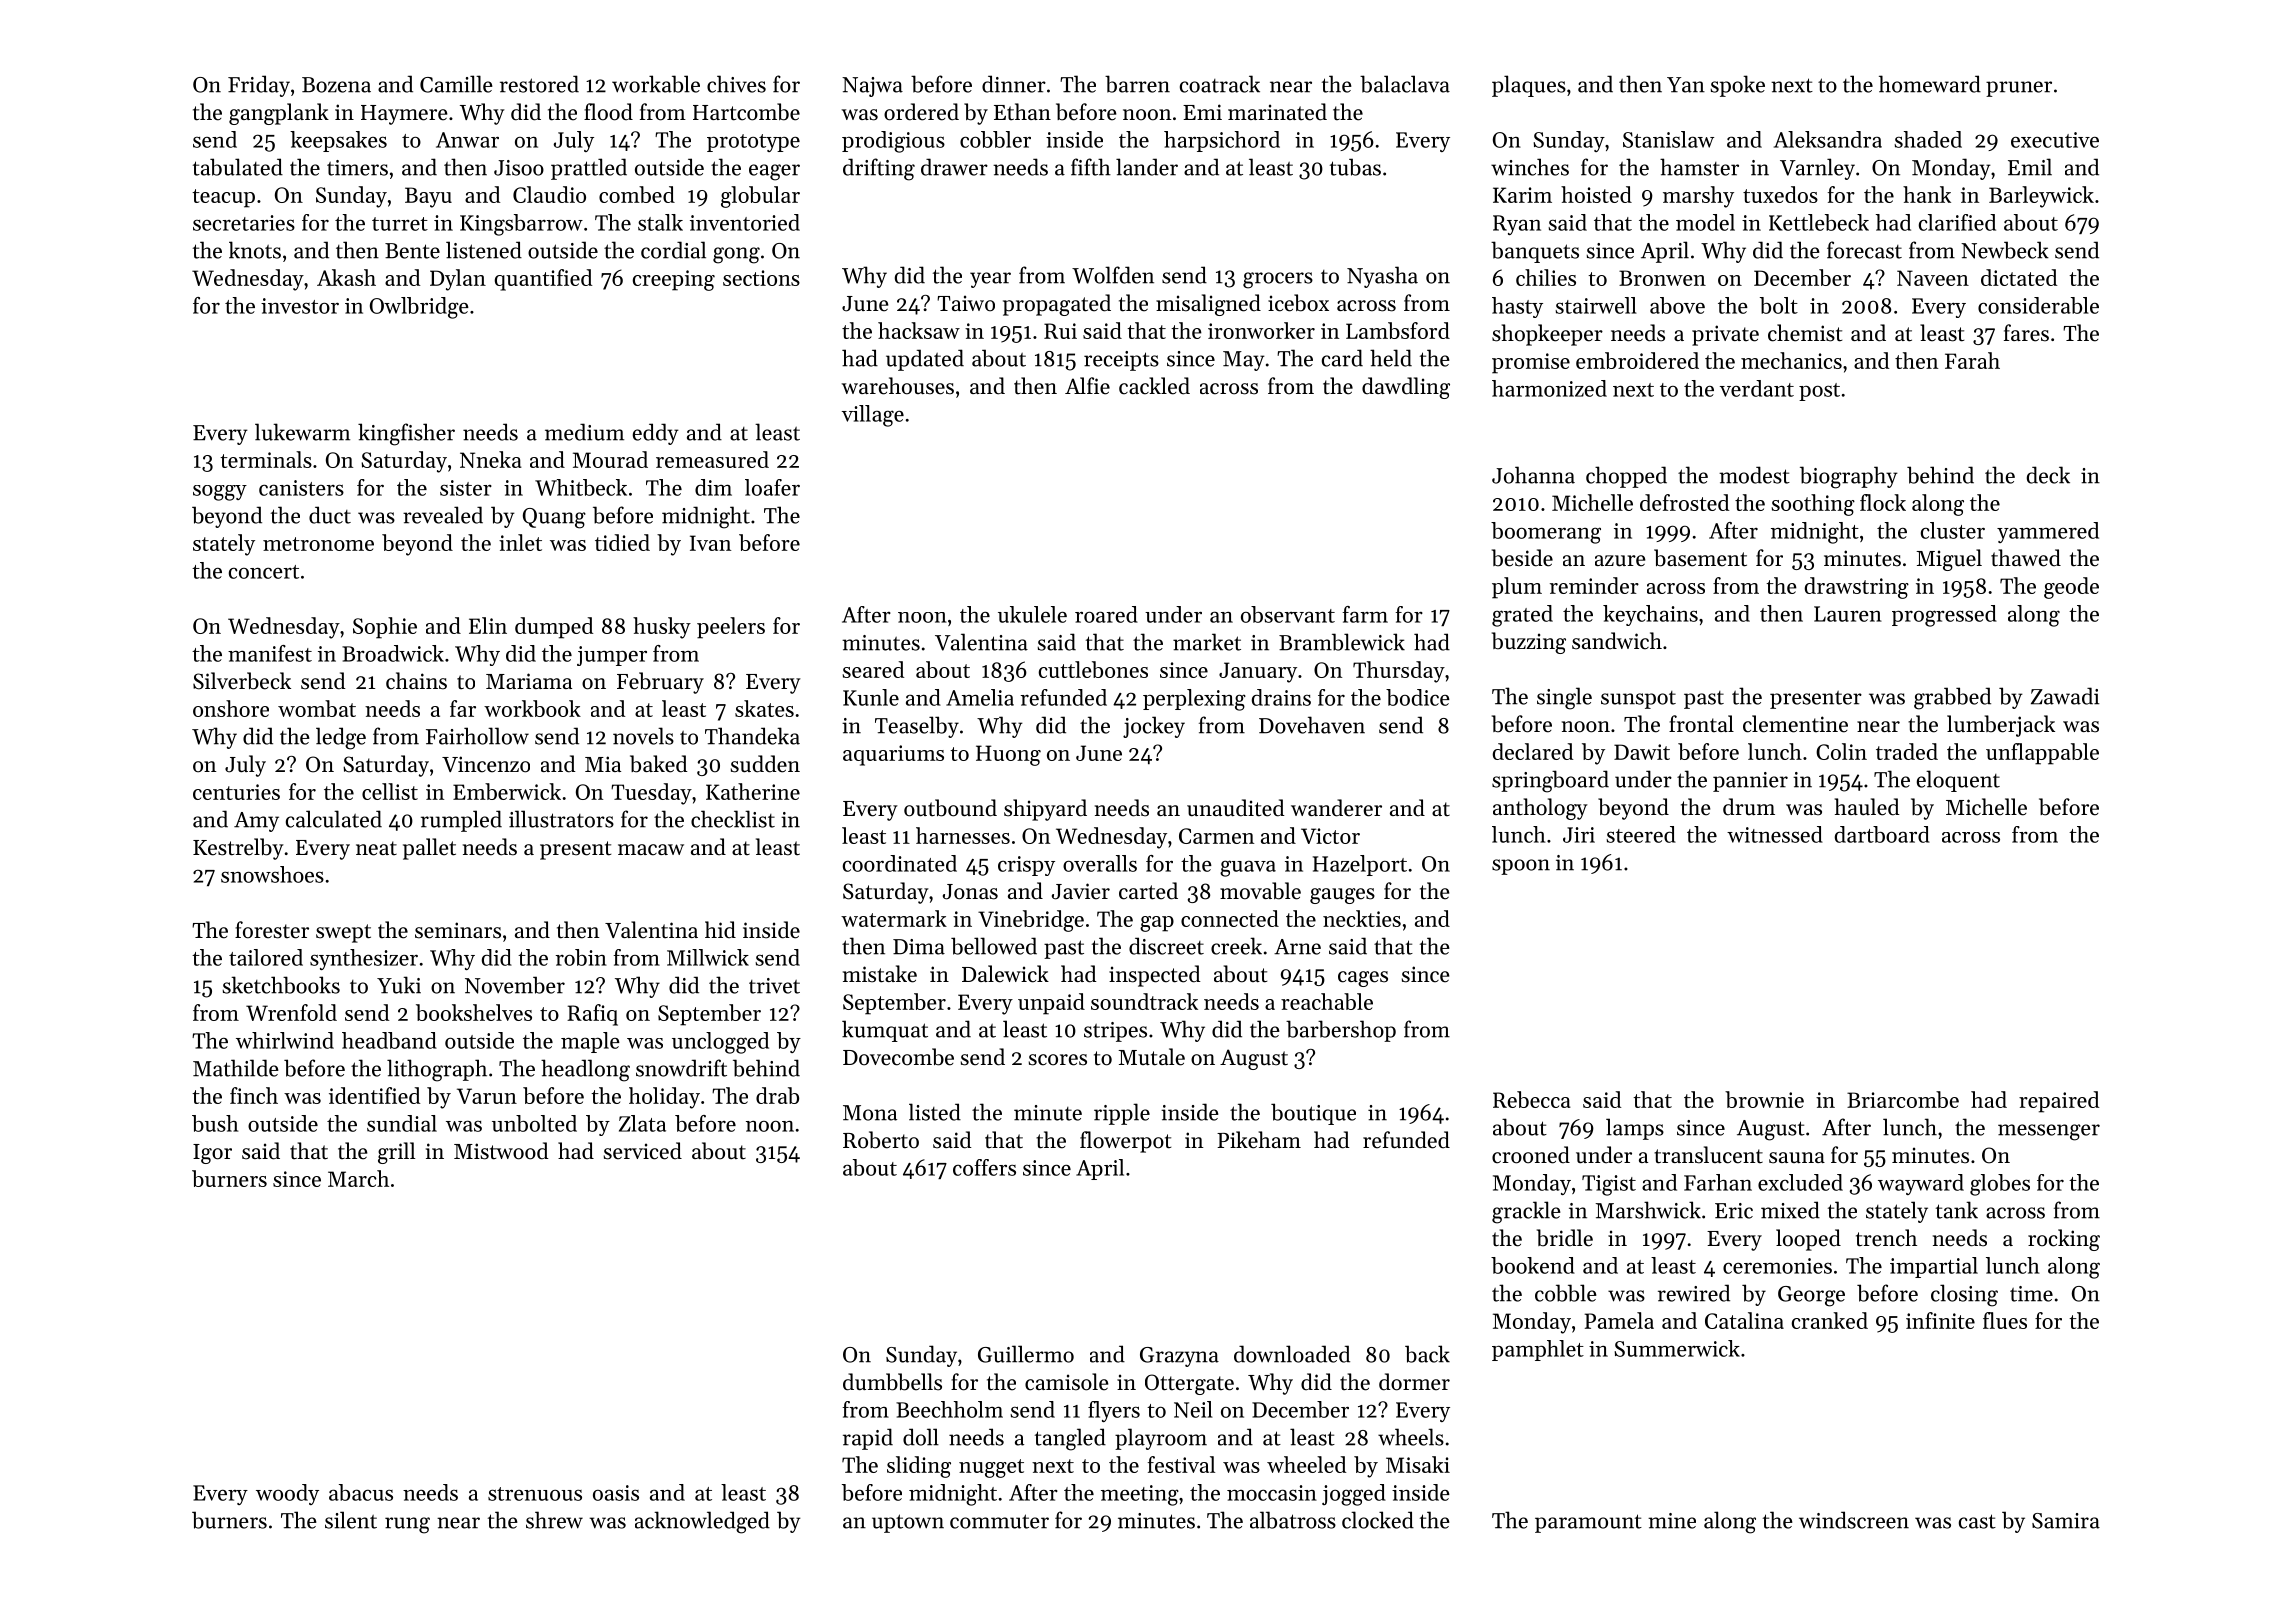 This document has height=1620, width=2292. Describe the element at coordinates (1220, 84) in the document. I see `coatrack` at that location.
